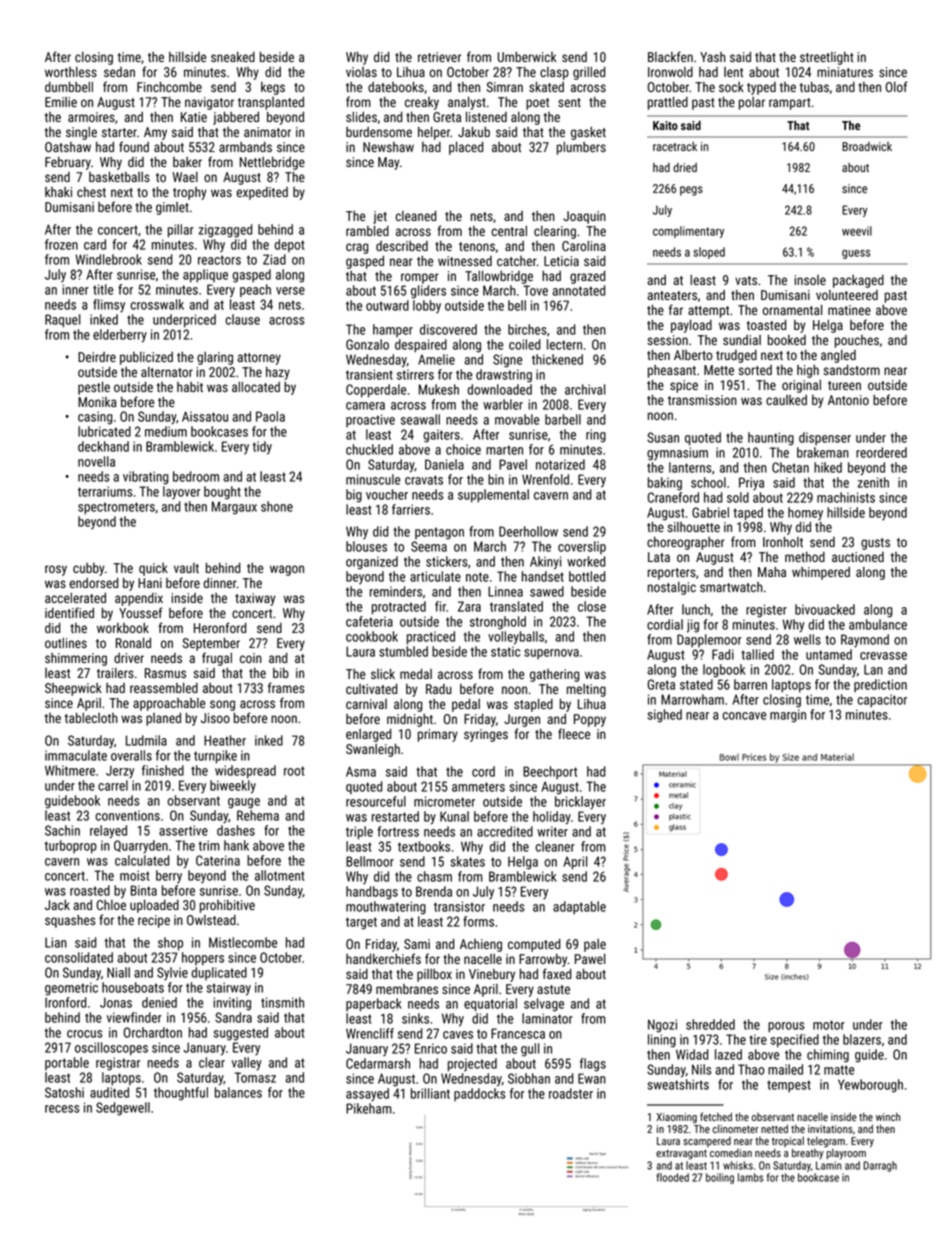 This screenshot has height=1233, width=952. Describe the element at coordinates (427, 306) in the screenshot. I see `lobby` at that location.
